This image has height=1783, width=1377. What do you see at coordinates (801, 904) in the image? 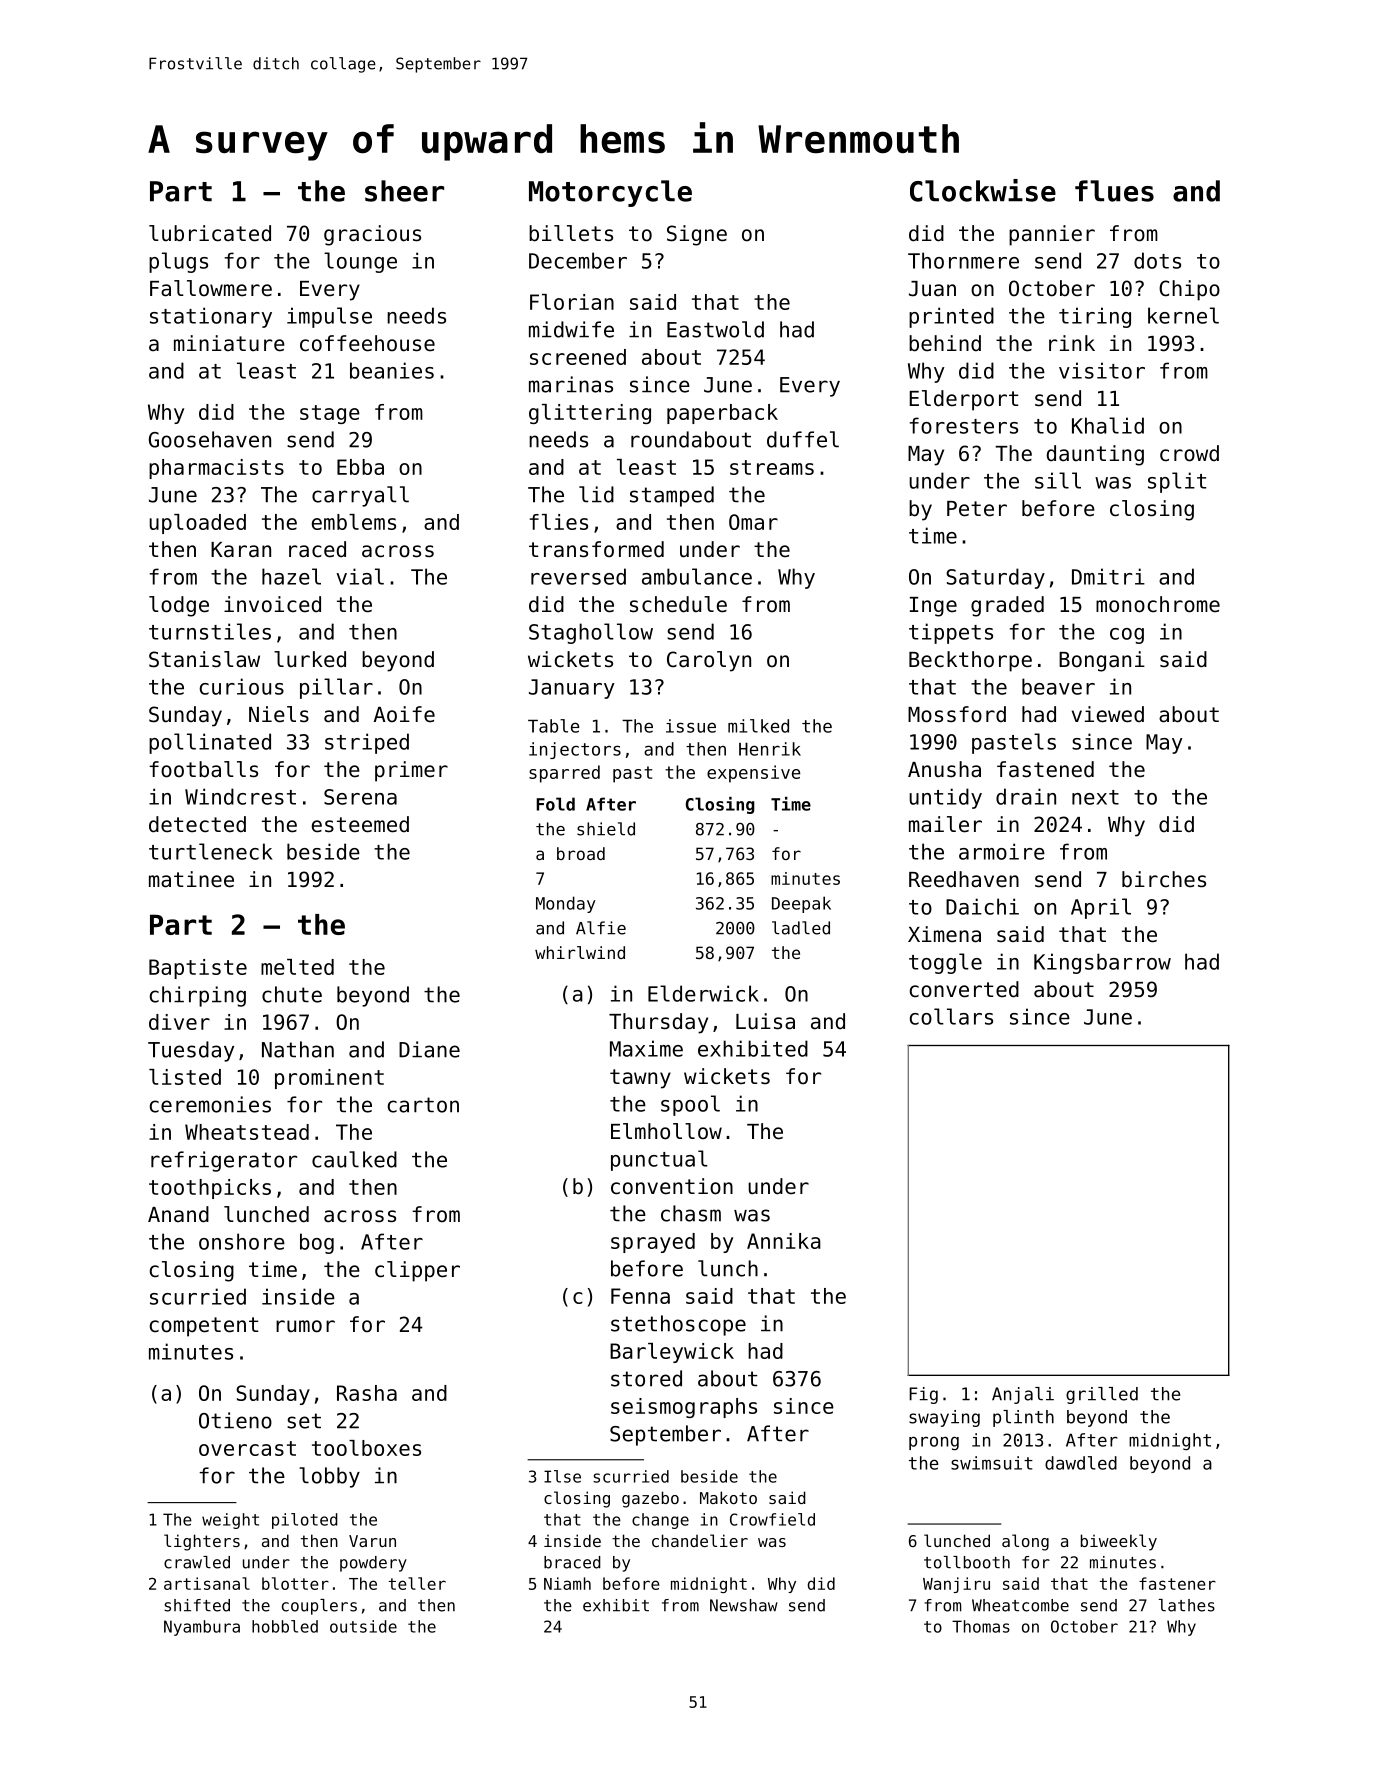
I see `Deepak` at bounding box center [801, 904].
